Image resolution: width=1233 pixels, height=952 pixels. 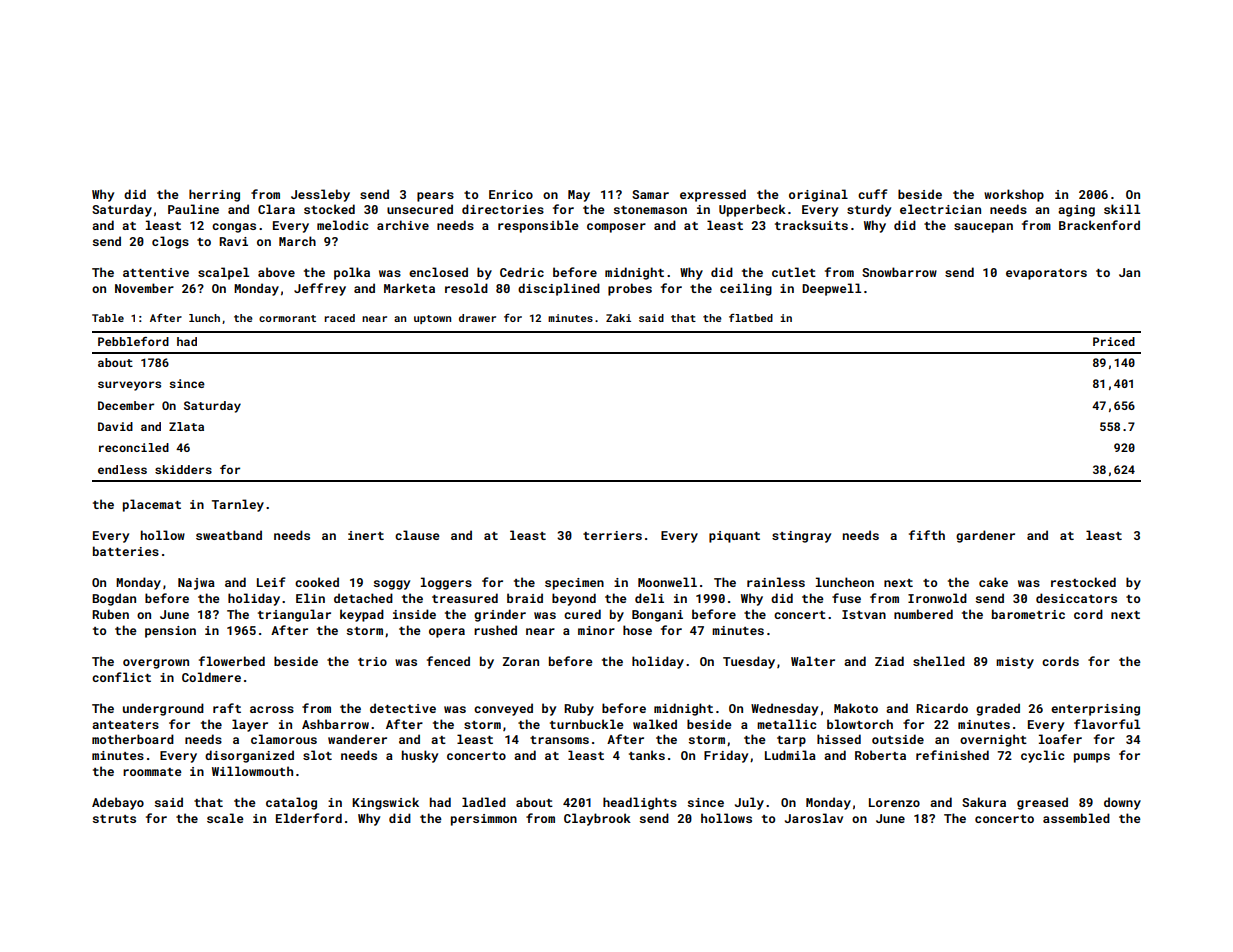 I want to click on hose, so click(x=637, y=630).
